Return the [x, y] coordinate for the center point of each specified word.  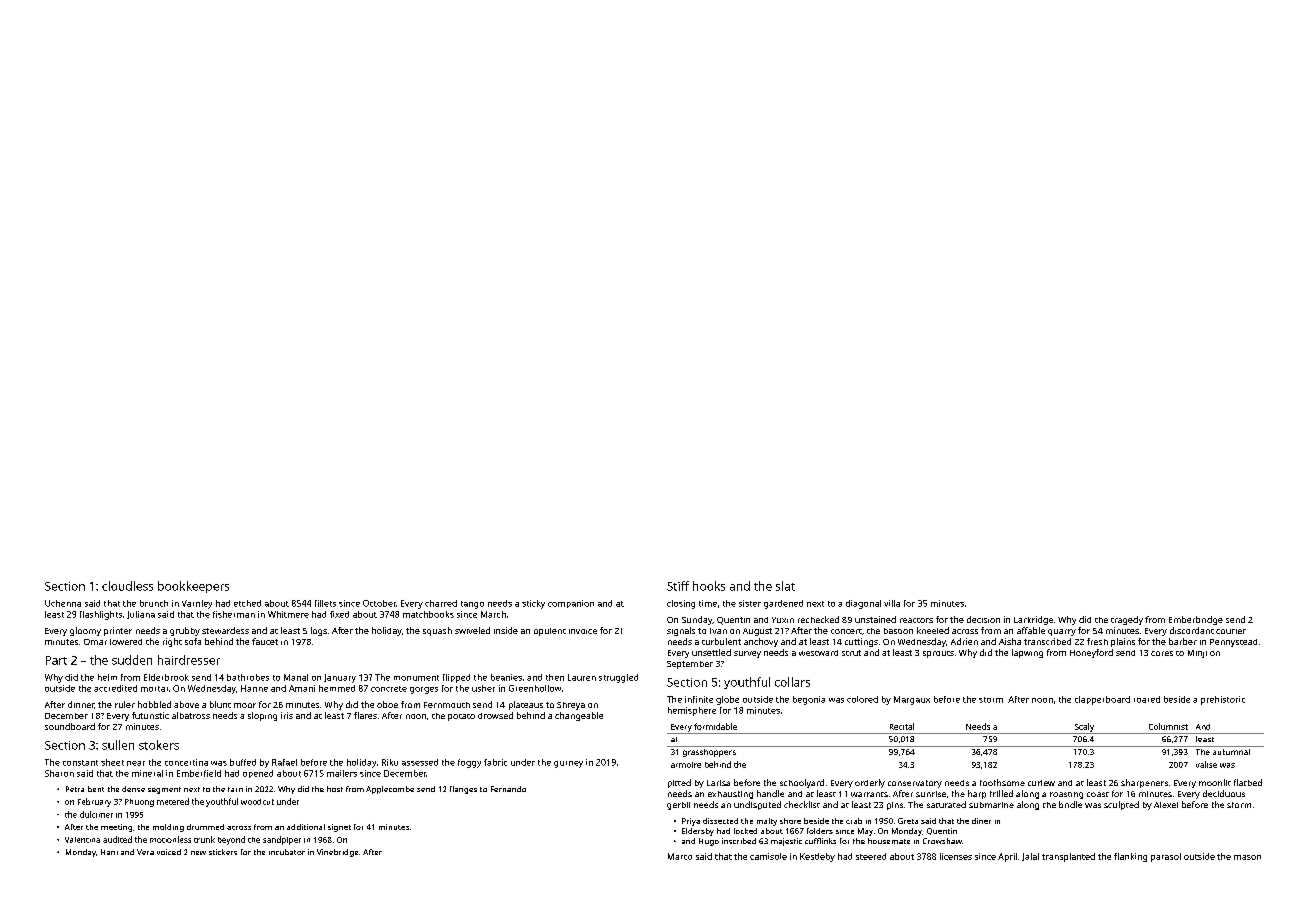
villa [892, 603]
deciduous [1224, 793]
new [198, 853]
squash [437, 631]
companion [571, 604]
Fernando [508, 789]
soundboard [70, 726]
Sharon [59, 773]
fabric [495, 762]
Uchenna [63, 603]
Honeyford [1091, 653]
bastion [898, 631]
